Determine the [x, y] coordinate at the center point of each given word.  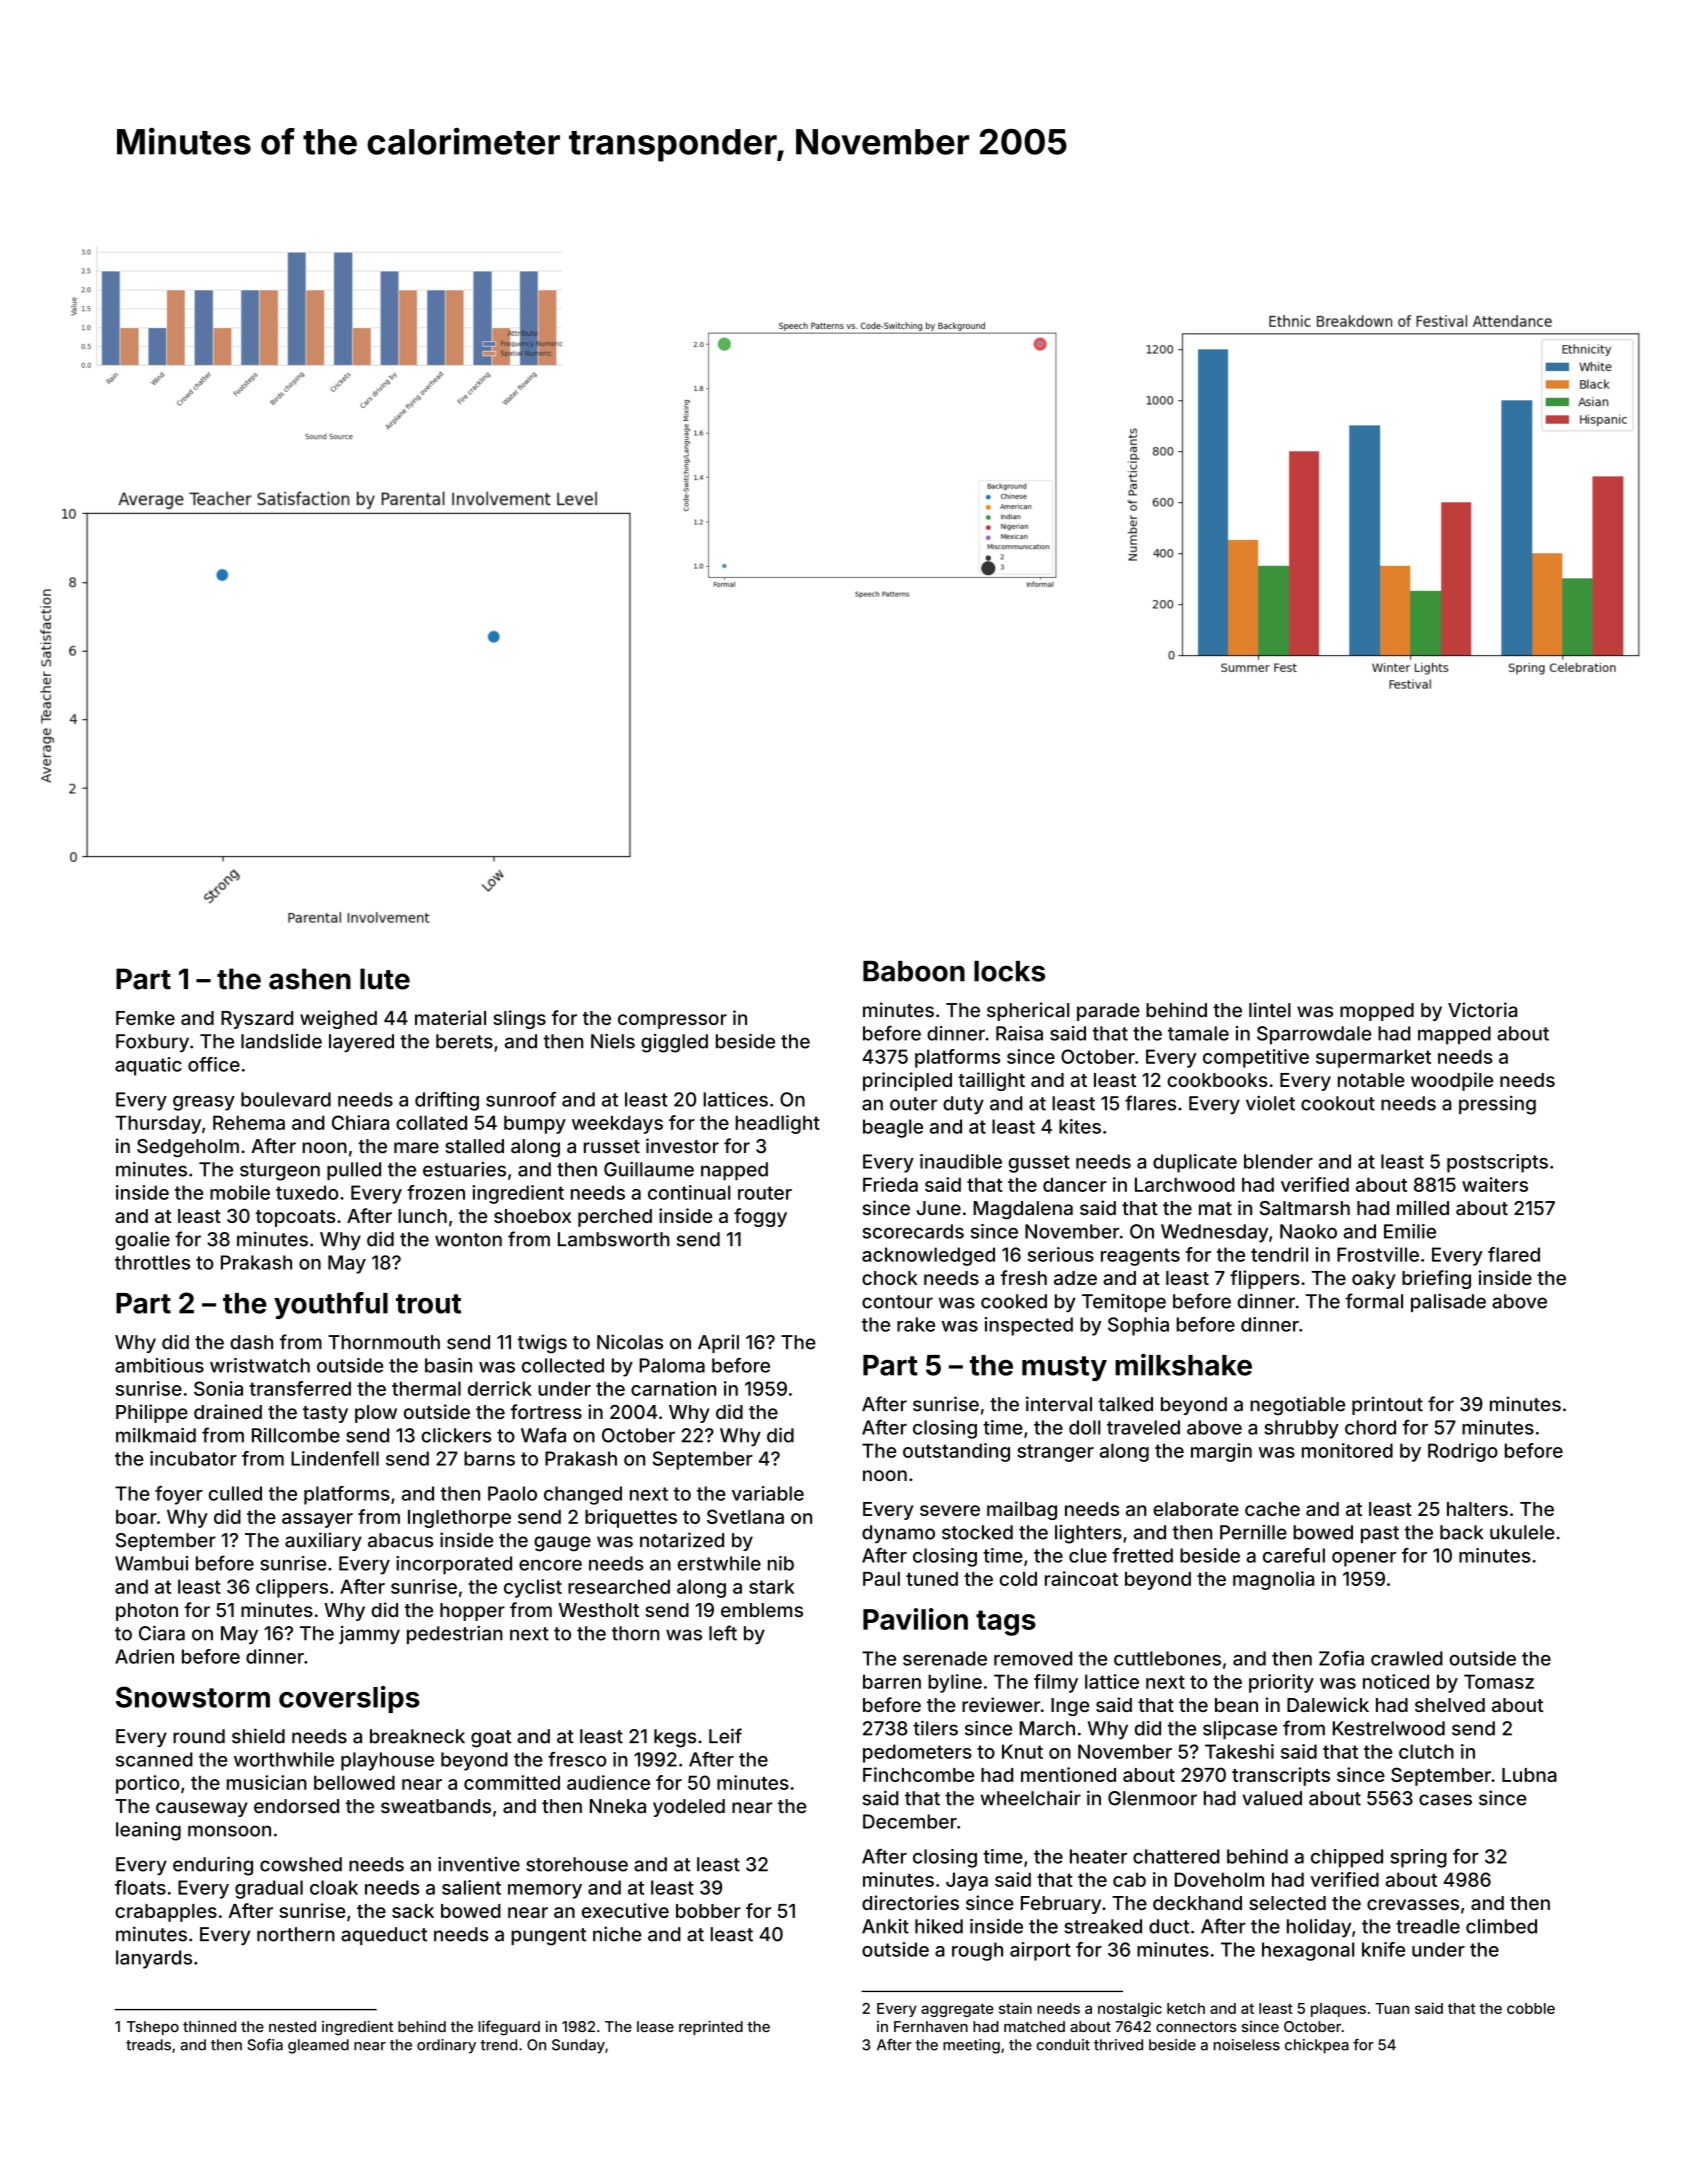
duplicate [1195, 1163]
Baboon [914, 971]
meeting [971, 2046]
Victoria [1482, 1010]
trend [498, 2045]
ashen [310, 979]
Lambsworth [614, 1239]
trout [428, 1304]
